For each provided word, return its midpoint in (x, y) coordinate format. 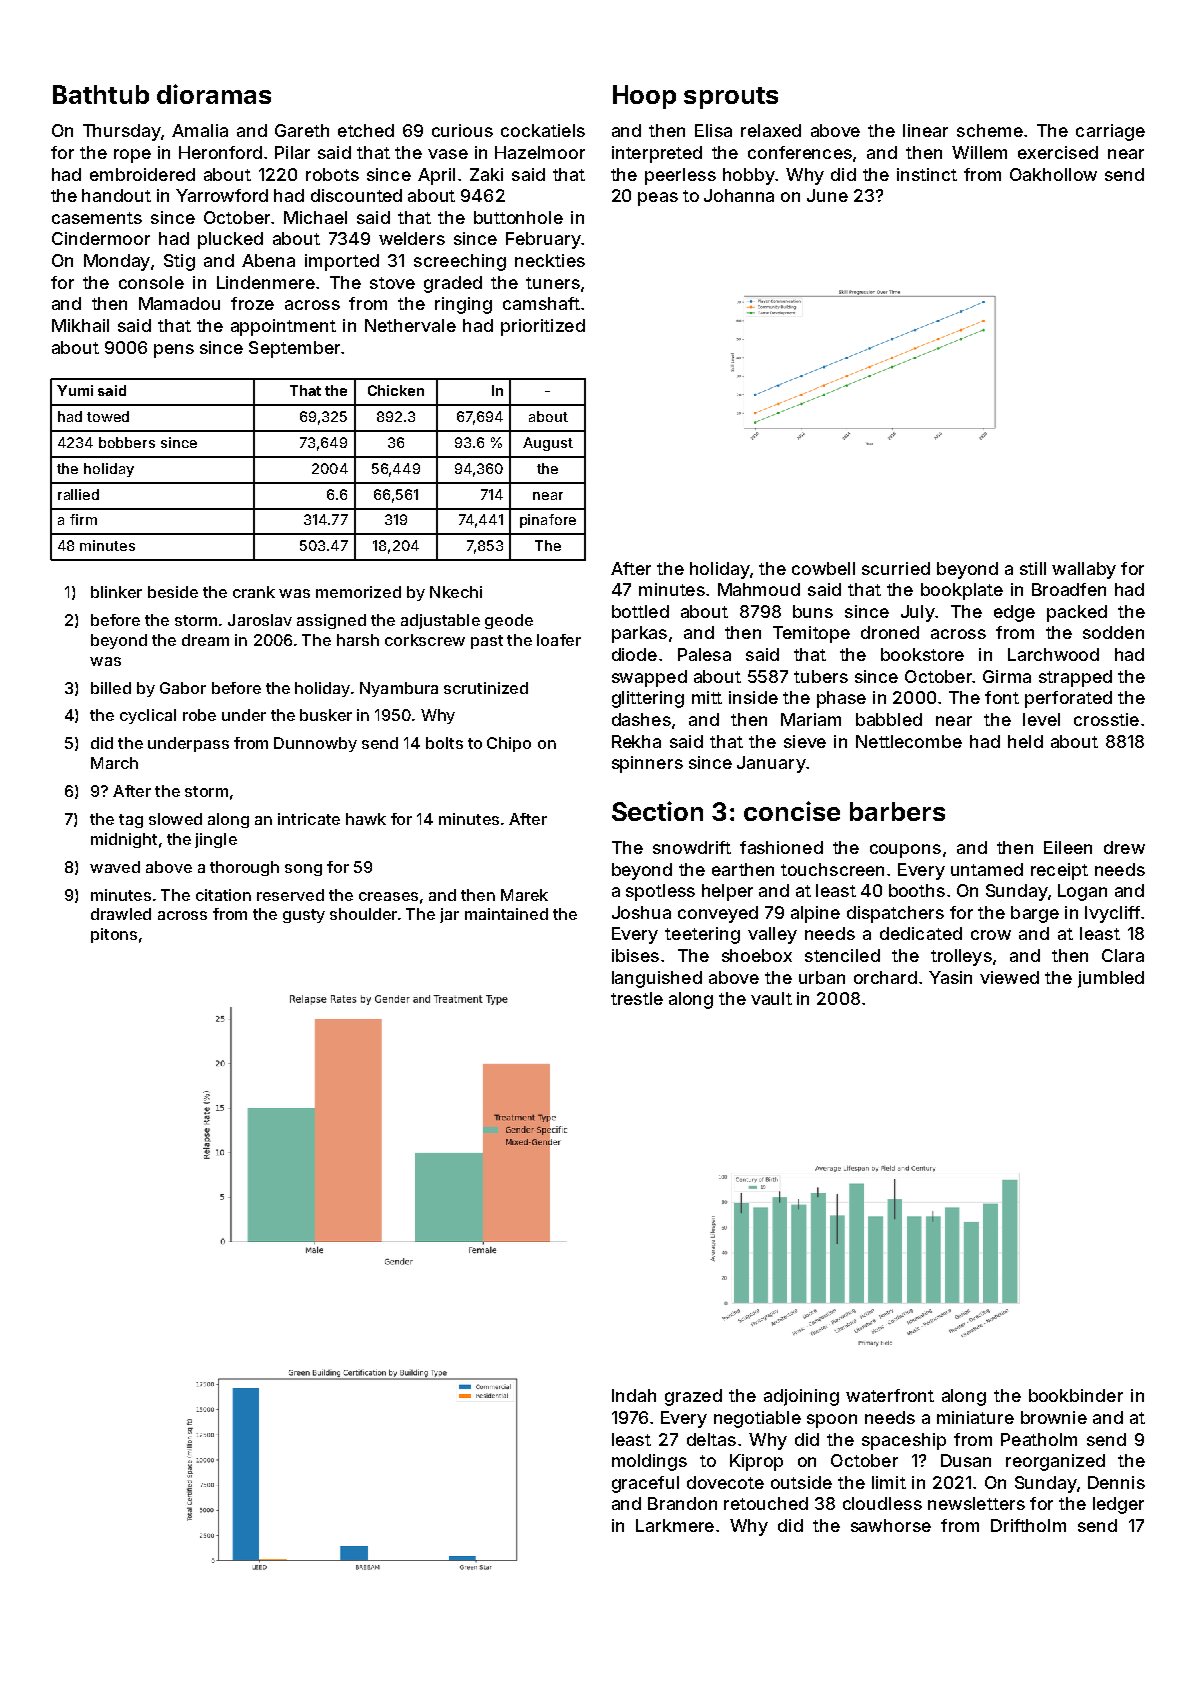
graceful (645, 1484)
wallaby (1084, 570)
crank (254, 592)
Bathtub (101, 94)
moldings (649, 1462)
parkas (639, 634)
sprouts (731, 98)
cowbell (823, 568)
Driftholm (1028, 1525)
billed (111, 688)
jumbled (1111, 979)
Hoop (644, 97)
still (1033, 568)
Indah (634, 1395)
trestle (637, 998)
